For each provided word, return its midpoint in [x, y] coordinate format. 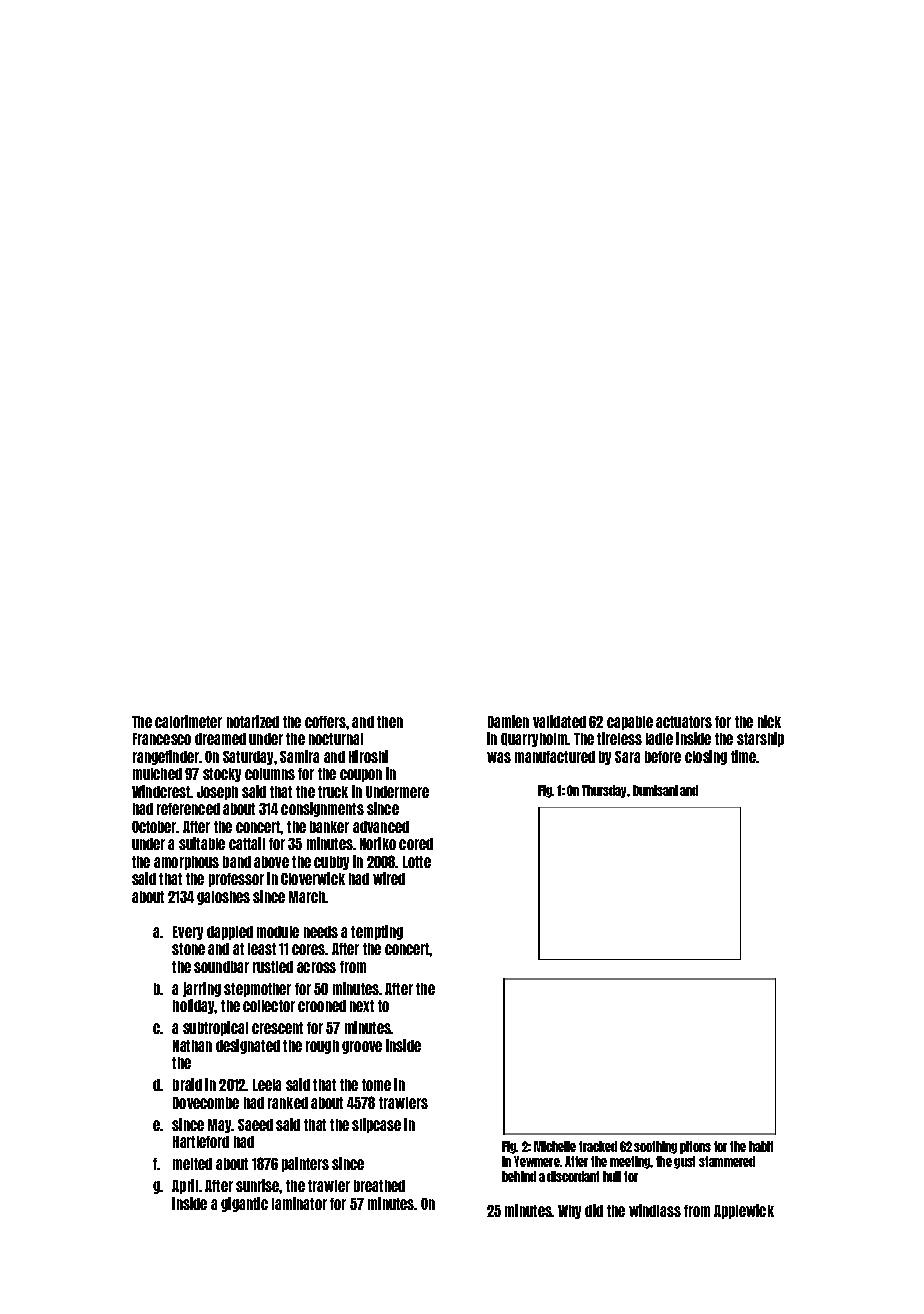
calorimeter [188, 721]
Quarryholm [534, 740]
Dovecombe [206, 1103]
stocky [222, 775]
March [307, 897]
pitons [695, 1147]
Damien [508, 721]
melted [192, 1164]
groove [362, 1047]
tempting [377, 932]
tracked [598, 1146]
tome [376, 1085]
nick [769, 721]
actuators [684, 722]
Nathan [192, 1046]
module [278, 932]
